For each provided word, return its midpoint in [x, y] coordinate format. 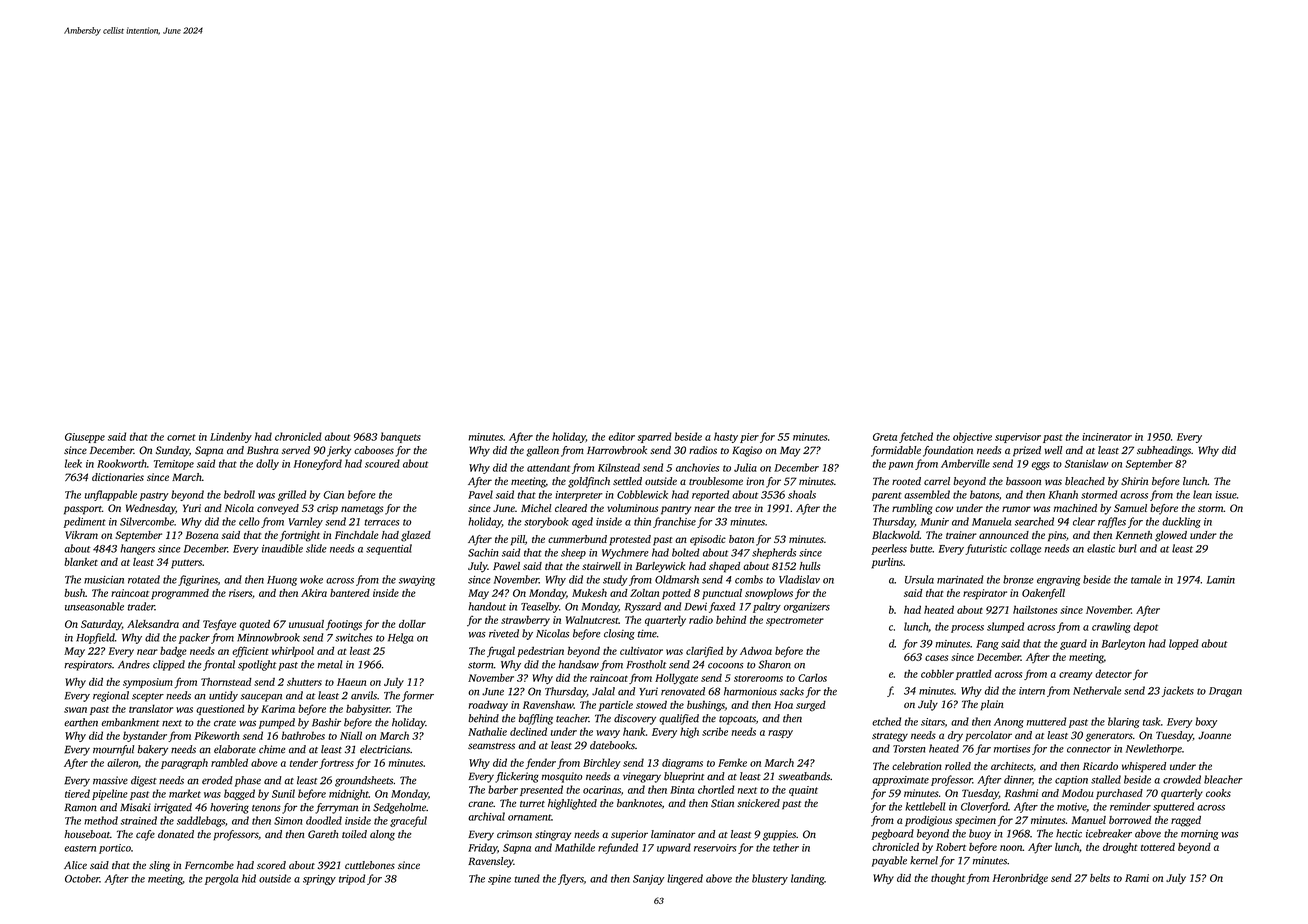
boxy [1206, 722]
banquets [401, 437]
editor [622, 436]
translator [151, 708]
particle [616, 705]
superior [629, 835]
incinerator [1107, 437]
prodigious [928, 821]
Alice [75, 865]
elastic [1101, 548]
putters [186, 564]
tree [743, 509]
